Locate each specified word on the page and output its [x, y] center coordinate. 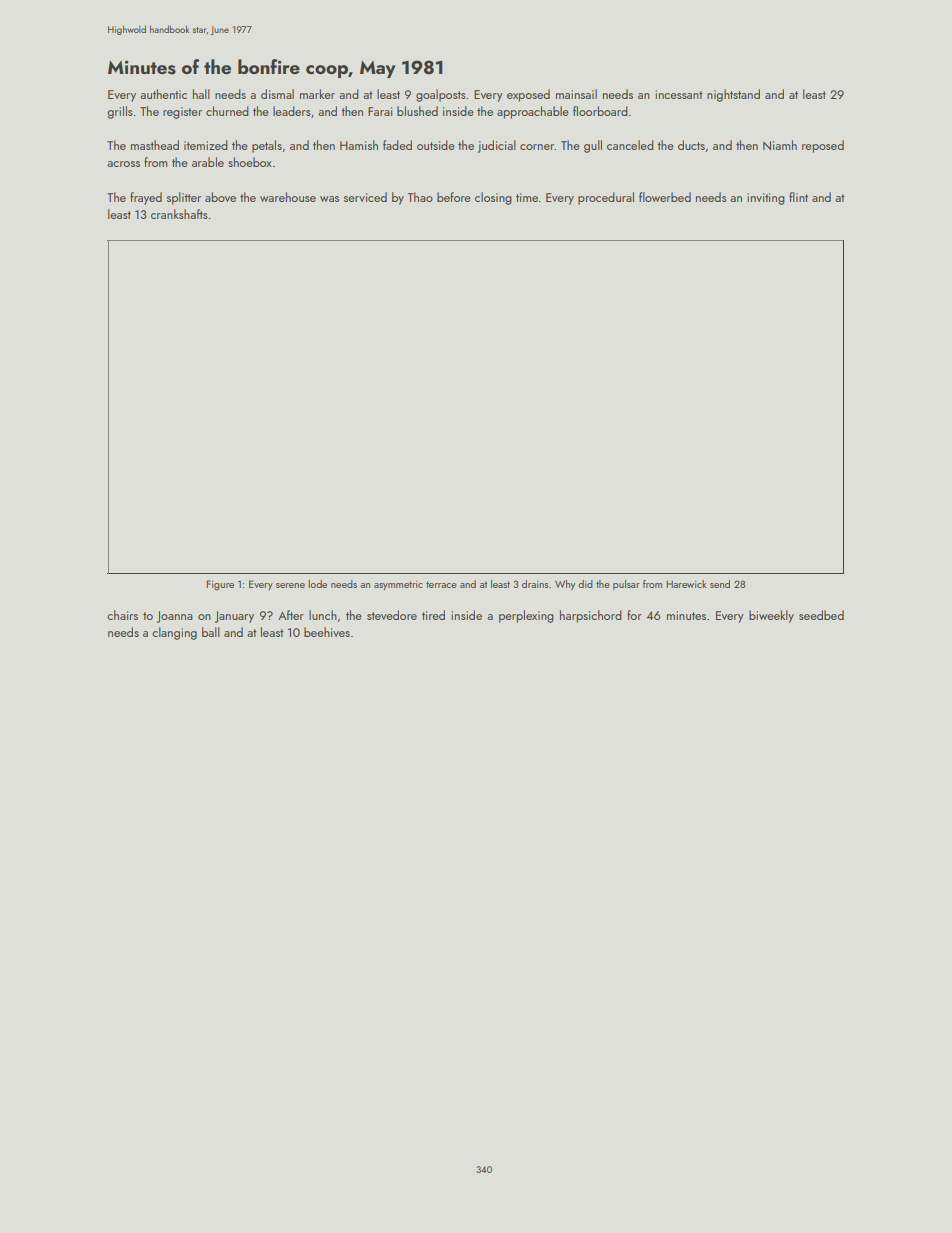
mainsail [576, 94]
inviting [766, 199]
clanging [174, 633]
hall [201, 94]
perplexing [526, 616]
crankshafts [179, 214]
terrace [441, 584]
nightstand [733, 95]
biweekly [771, 616]
